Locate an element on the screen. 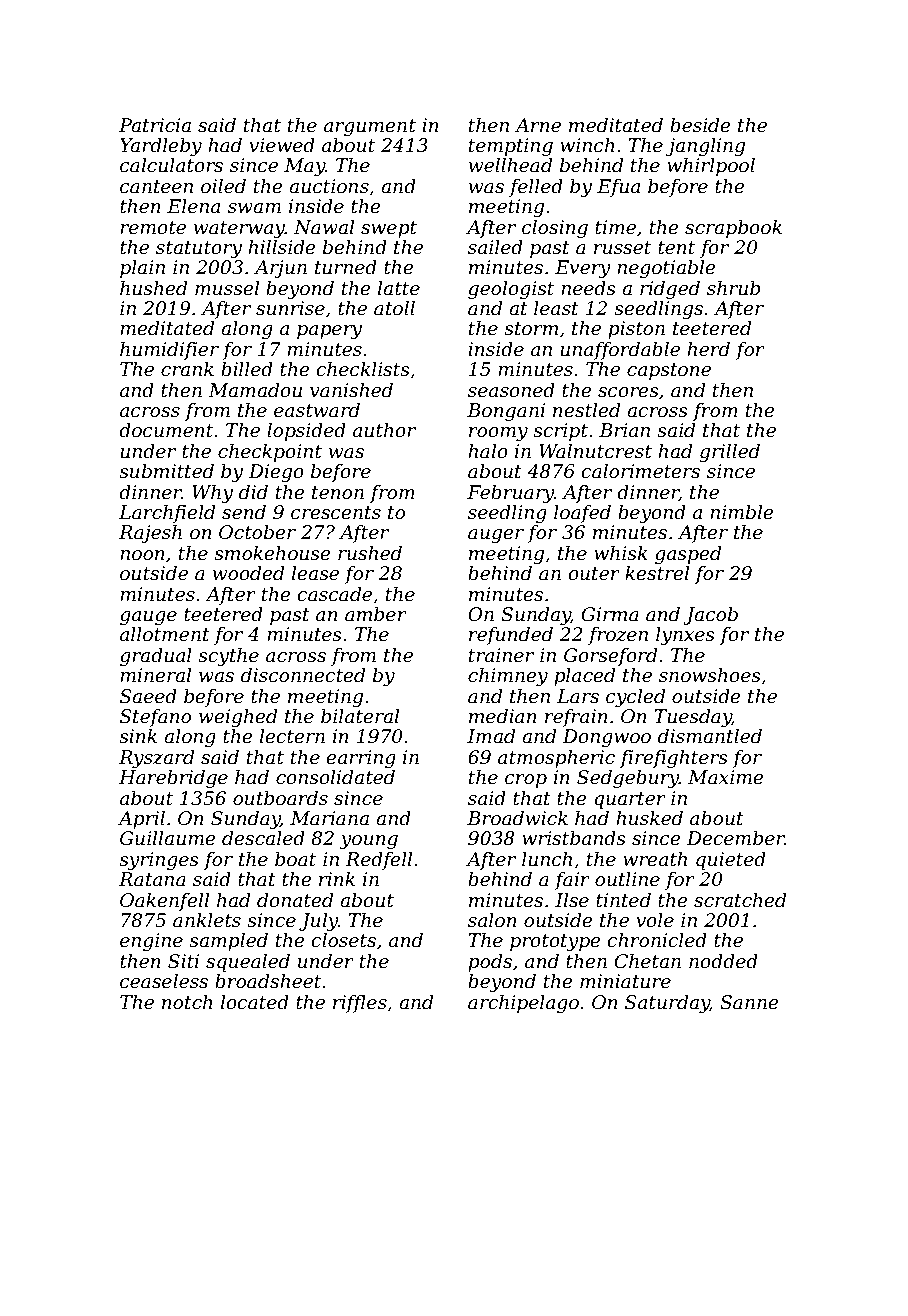 The width and height of the screenshot is (908, 1316). grilled is located at coordinates (729, 452).
